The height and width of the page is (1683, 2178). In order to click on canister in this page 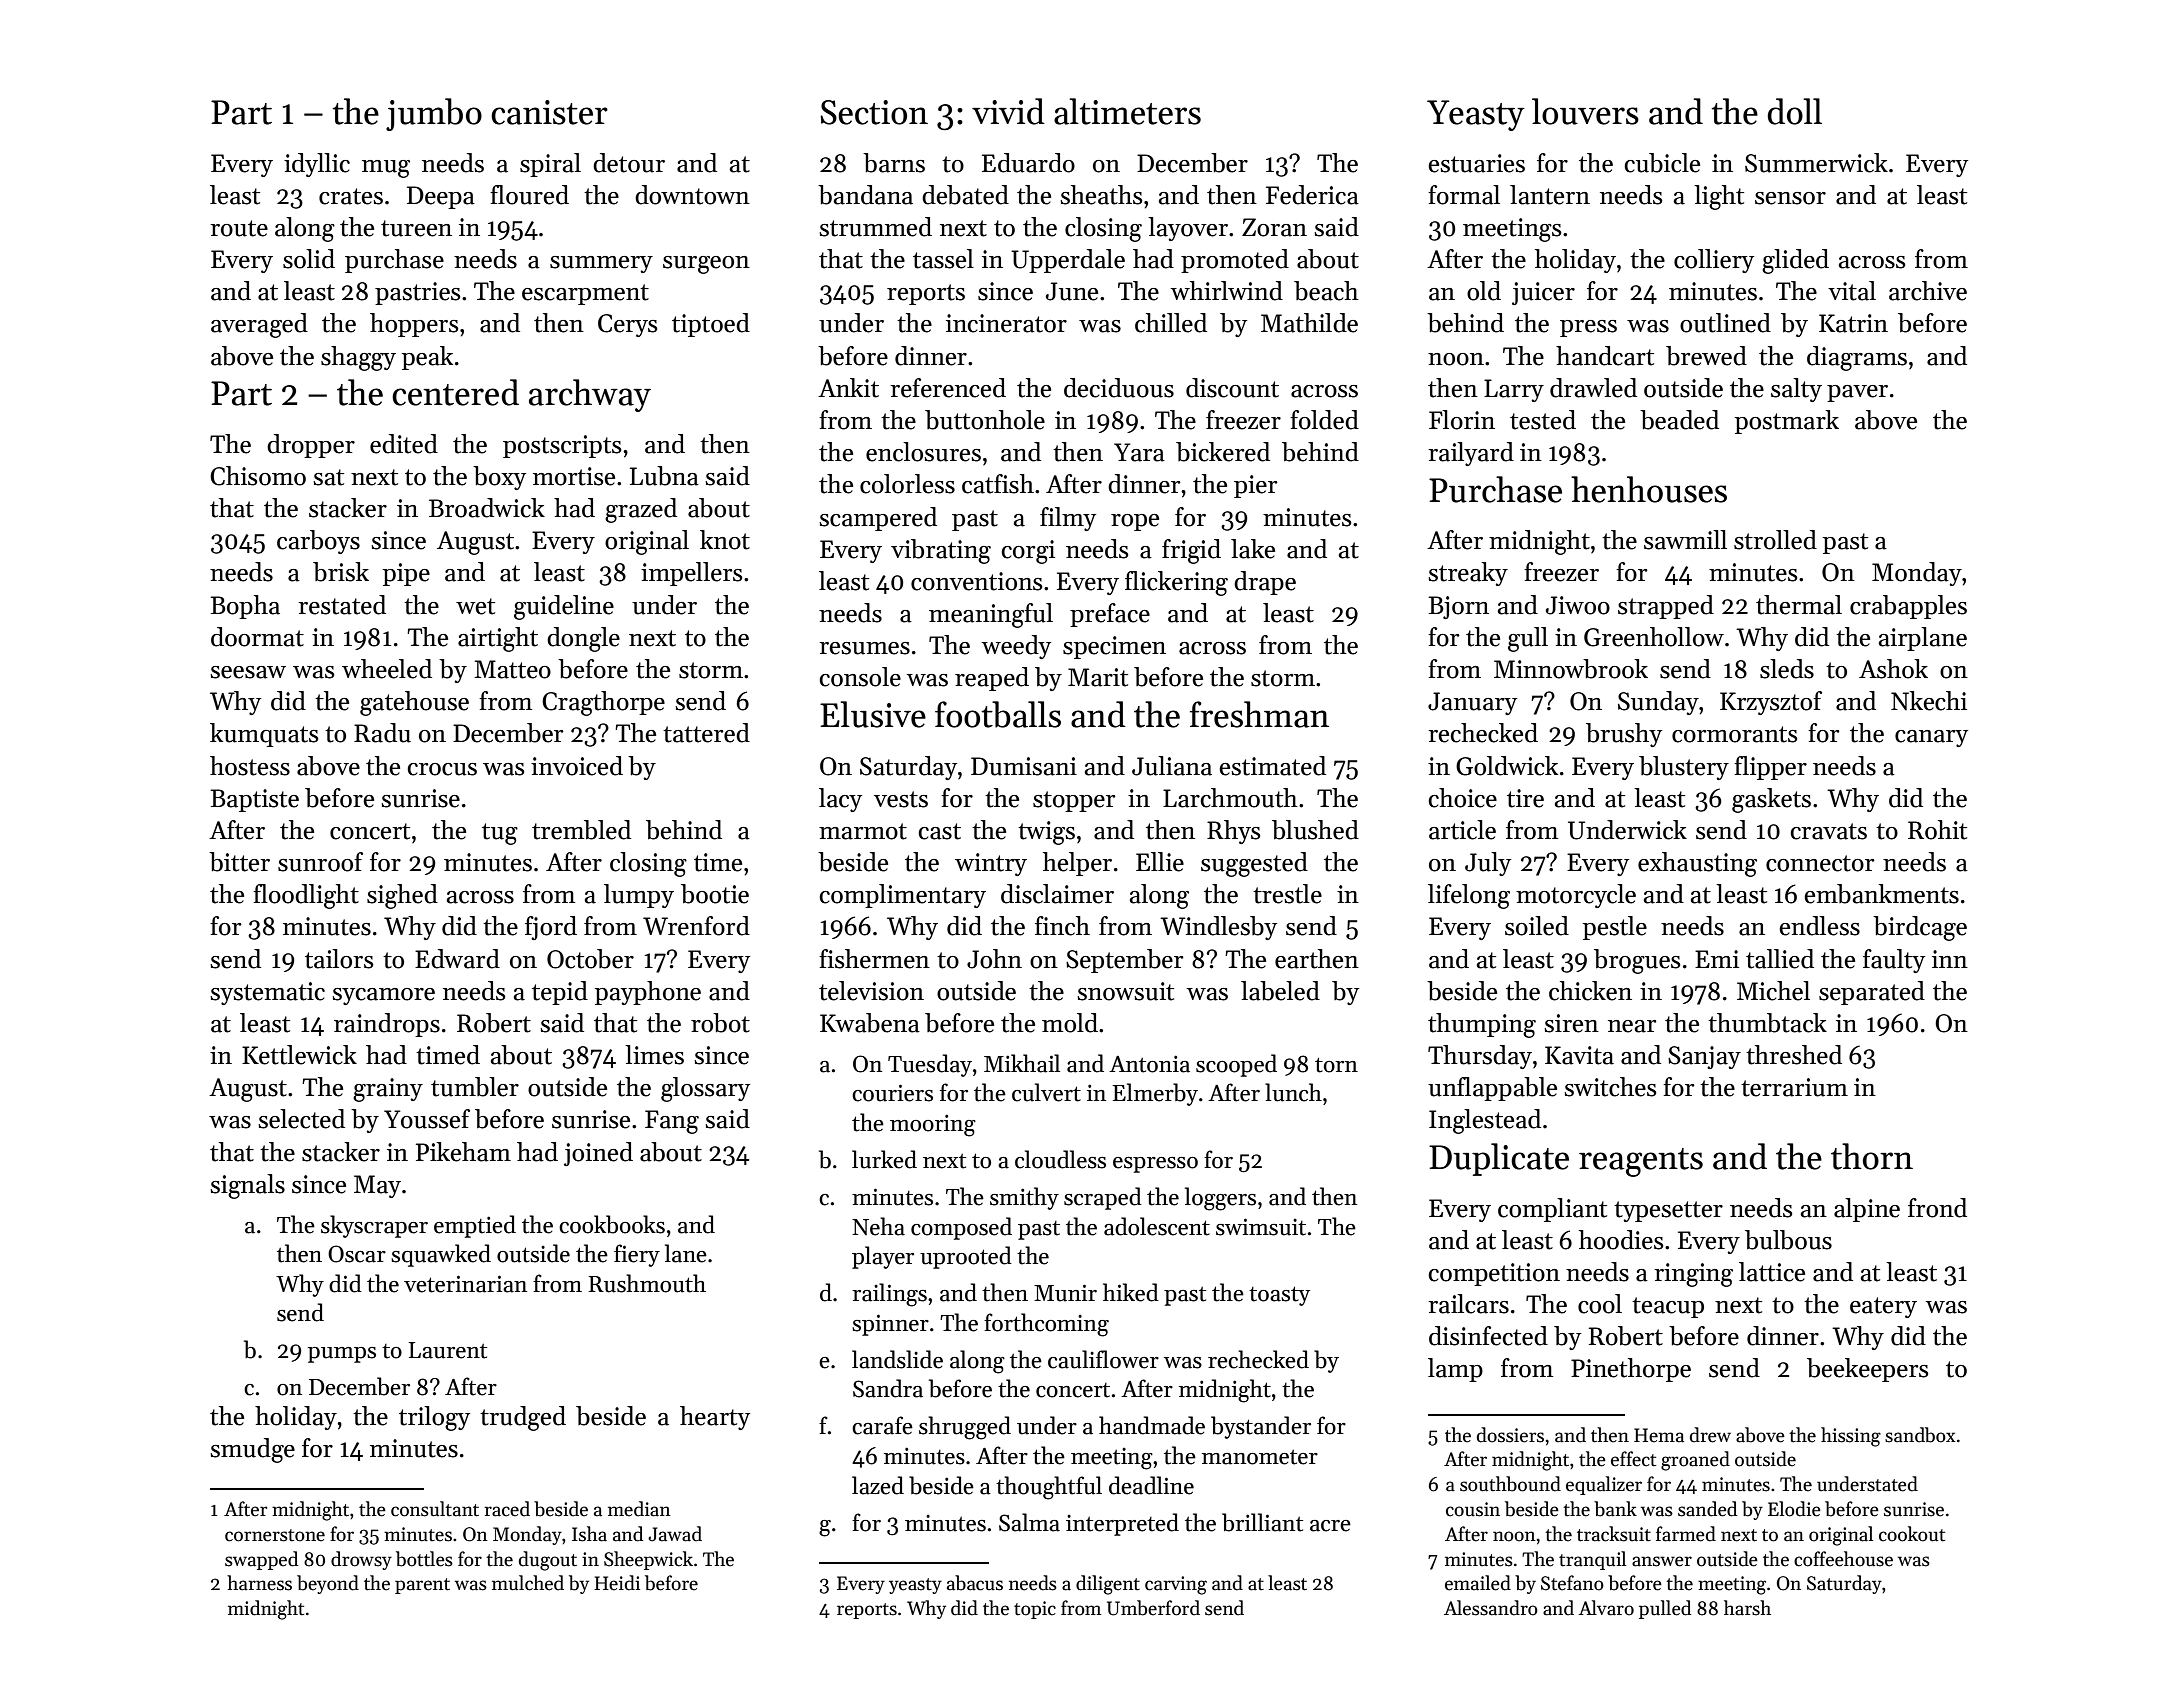, I will do `click(549, 112)`.
